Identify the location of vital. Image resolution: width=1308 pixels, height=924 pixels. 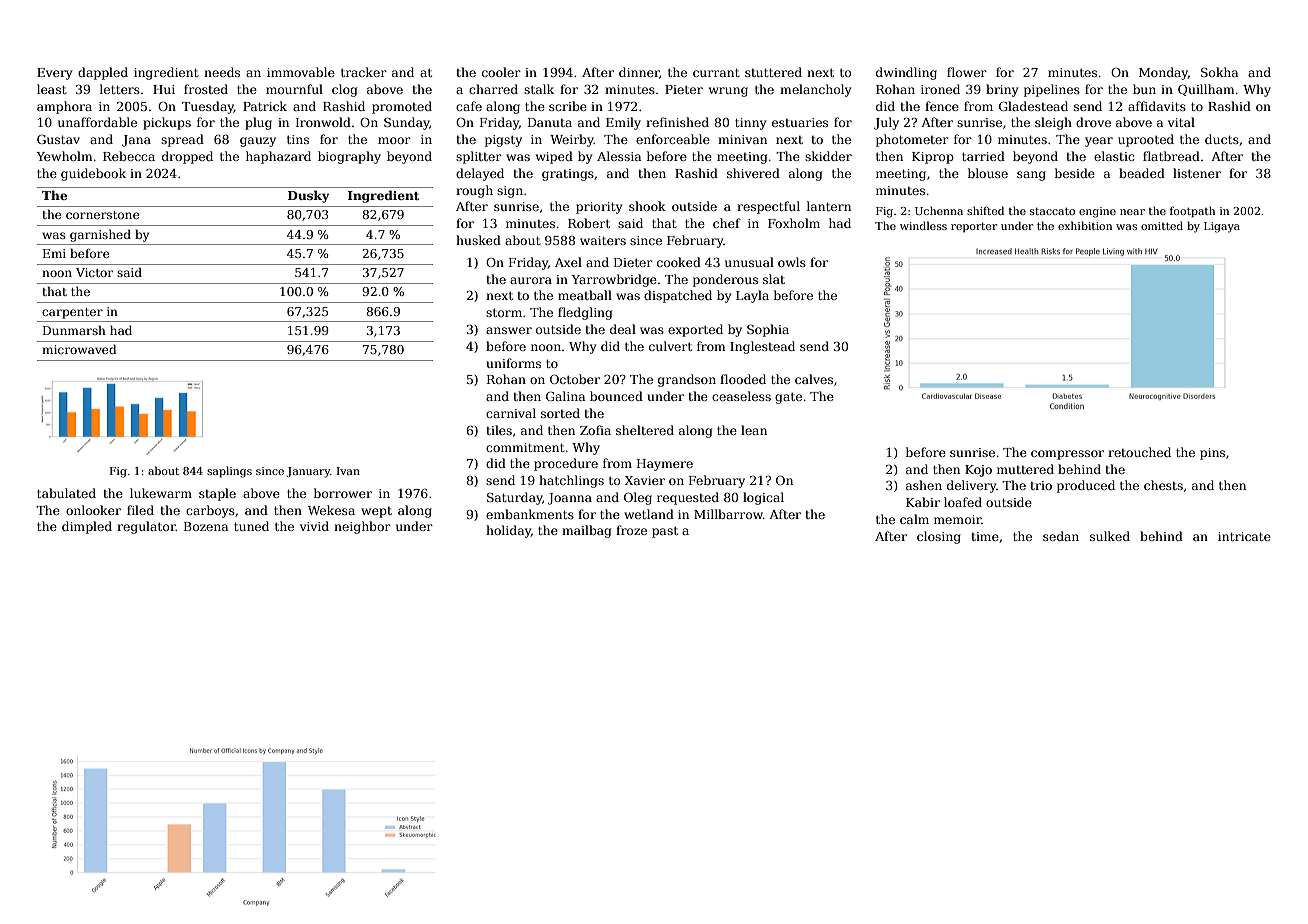
(1181, 122).
